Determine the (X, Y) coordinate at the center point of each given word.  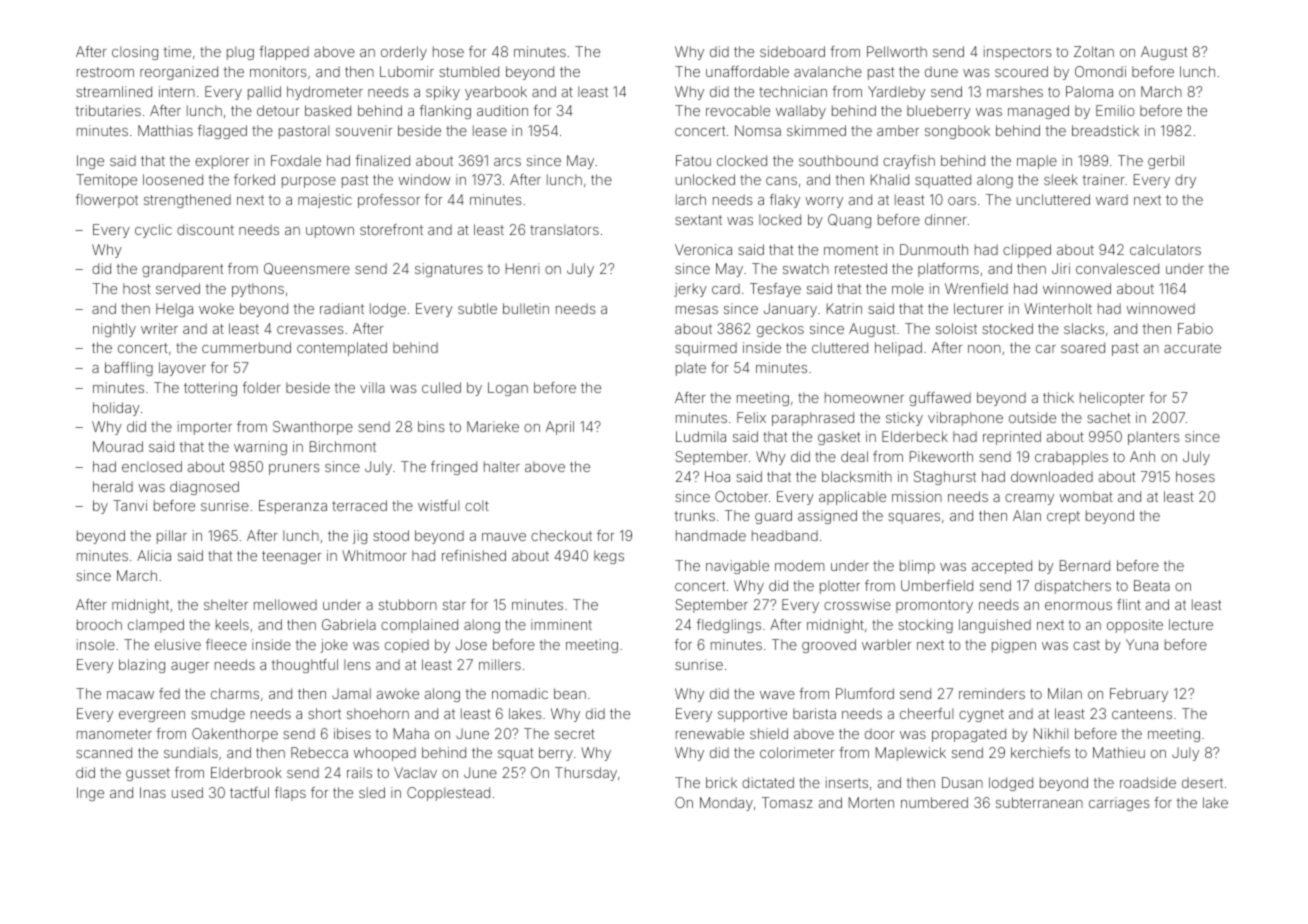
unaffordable (747, 71)
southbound (838, 160)
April (560, 428)
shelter (226, 604)
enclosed (152, 466)
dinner (946, 219)
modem (800, 565)
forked (254, 179)
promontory (934, 606)
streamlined (114, 91)
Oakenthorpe (235, 735)
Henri (523, 268)
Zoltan (1094, 51)
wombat (1086, 496)
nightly (114, 330)
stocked (1007, 328)
